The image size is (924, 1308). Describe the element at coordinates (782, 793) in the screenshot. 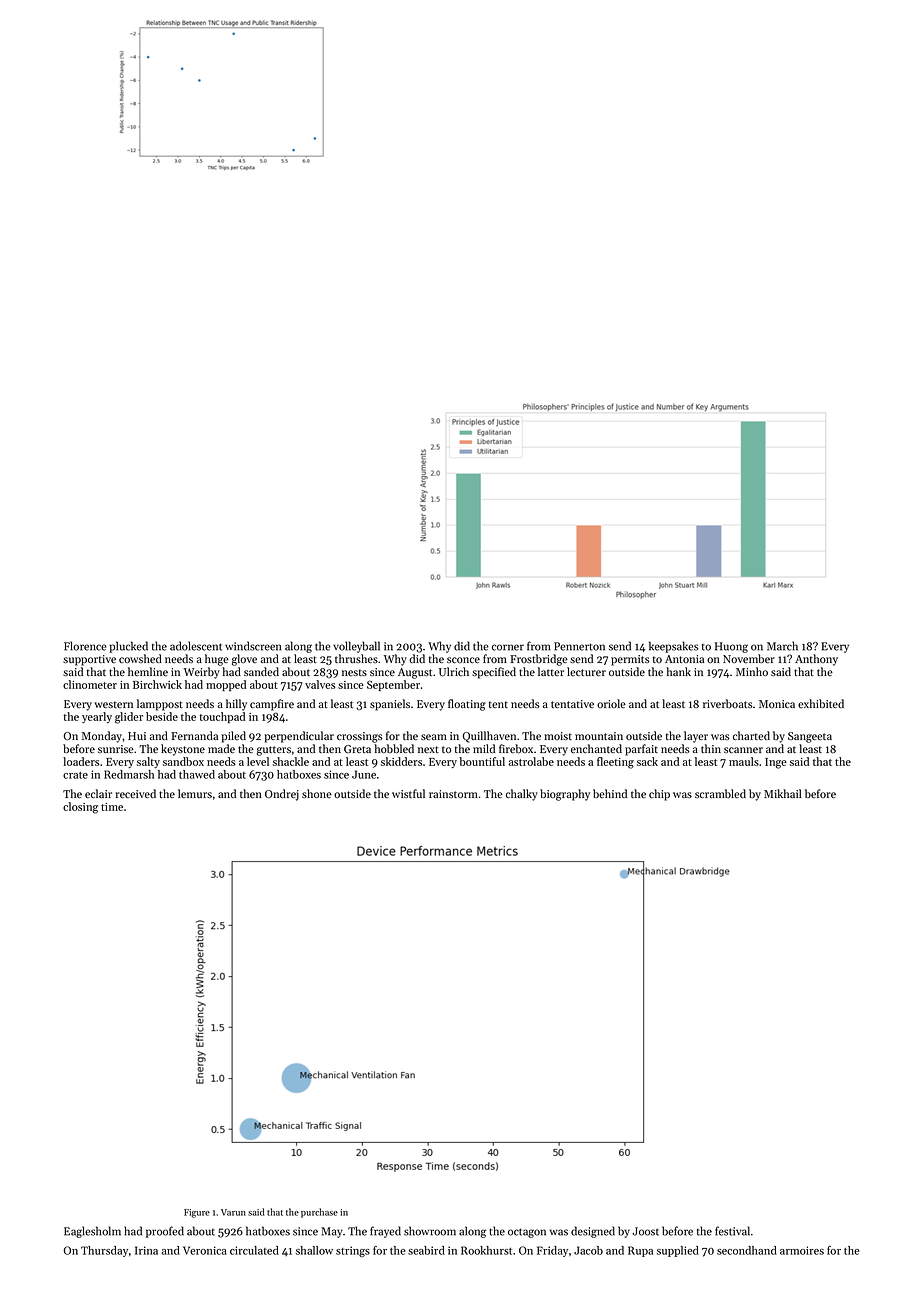

I see `Mikhail` at that location.
